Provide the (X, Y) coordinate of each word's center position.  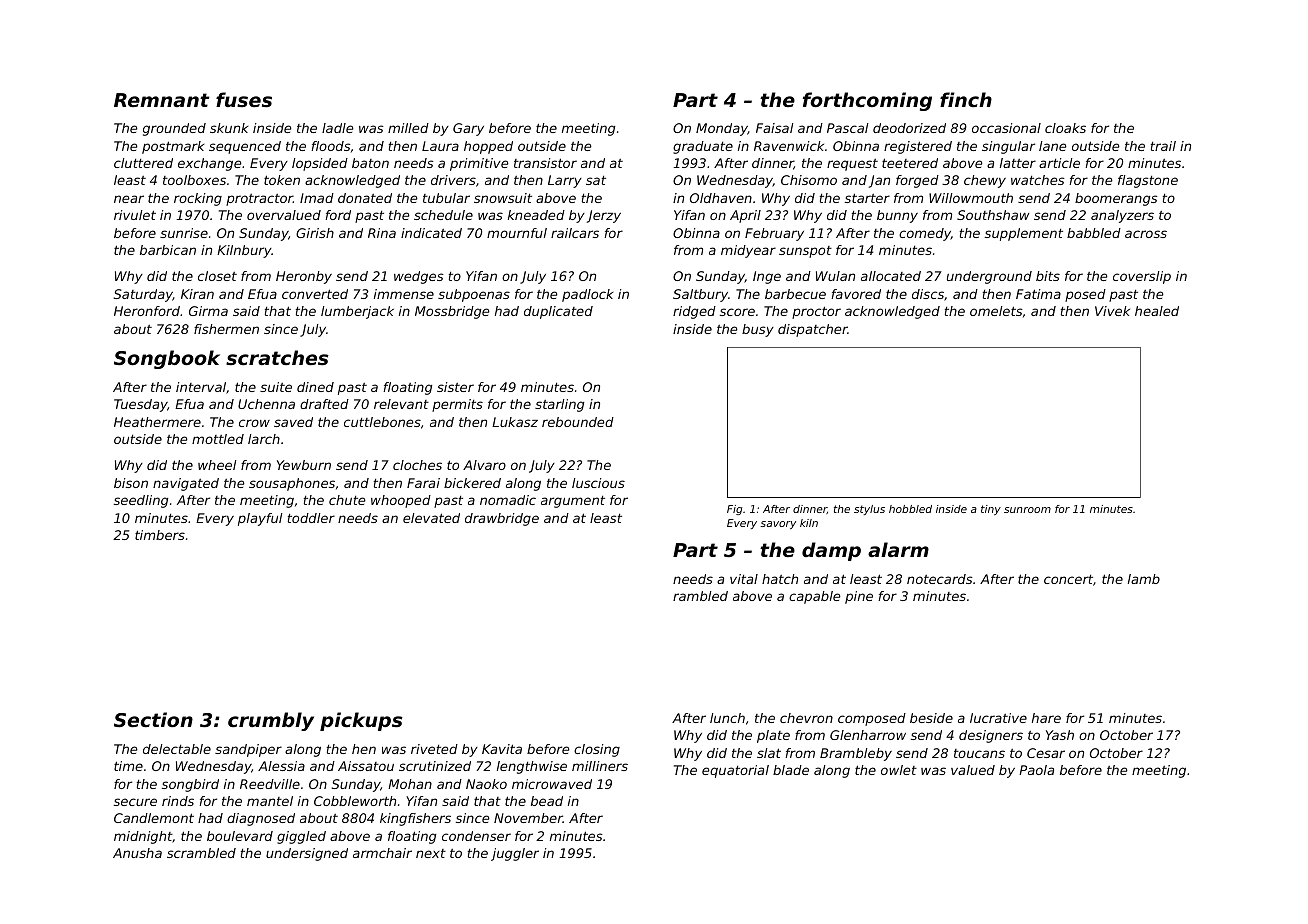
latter (1018, 163)
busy (758, 330)
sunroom (1027, 510)
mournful (517, 233)
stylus (869, 510)
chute (347, 500)
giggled (301, 837)
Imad (317, 198)
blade (791, 770)
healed (1157, 311)
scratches (277, 358)
